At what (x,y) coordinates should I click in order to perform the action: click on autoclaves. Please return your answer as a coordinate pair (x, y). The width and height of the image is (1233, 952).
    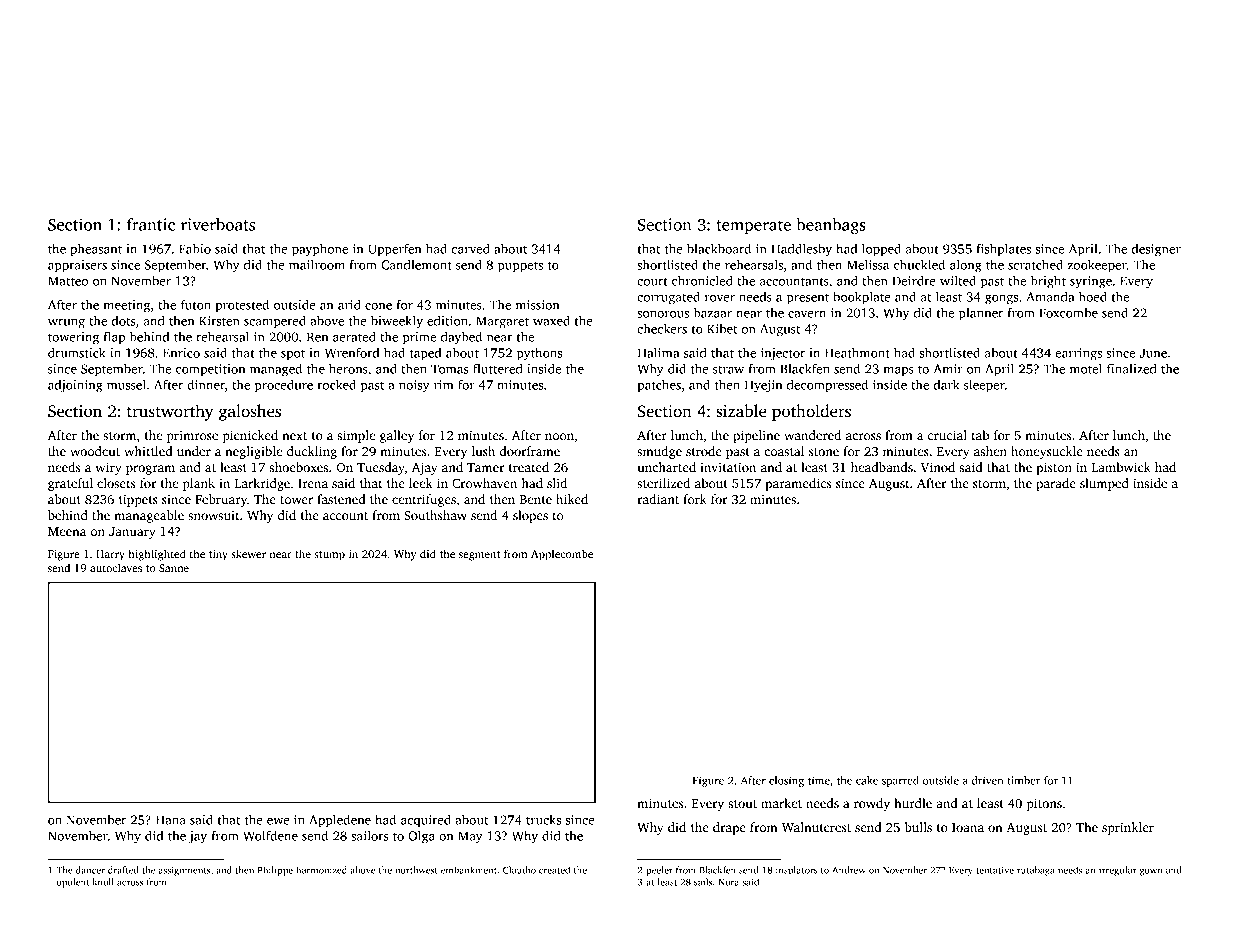
    Looking at the image, I should click on (116, 567).
